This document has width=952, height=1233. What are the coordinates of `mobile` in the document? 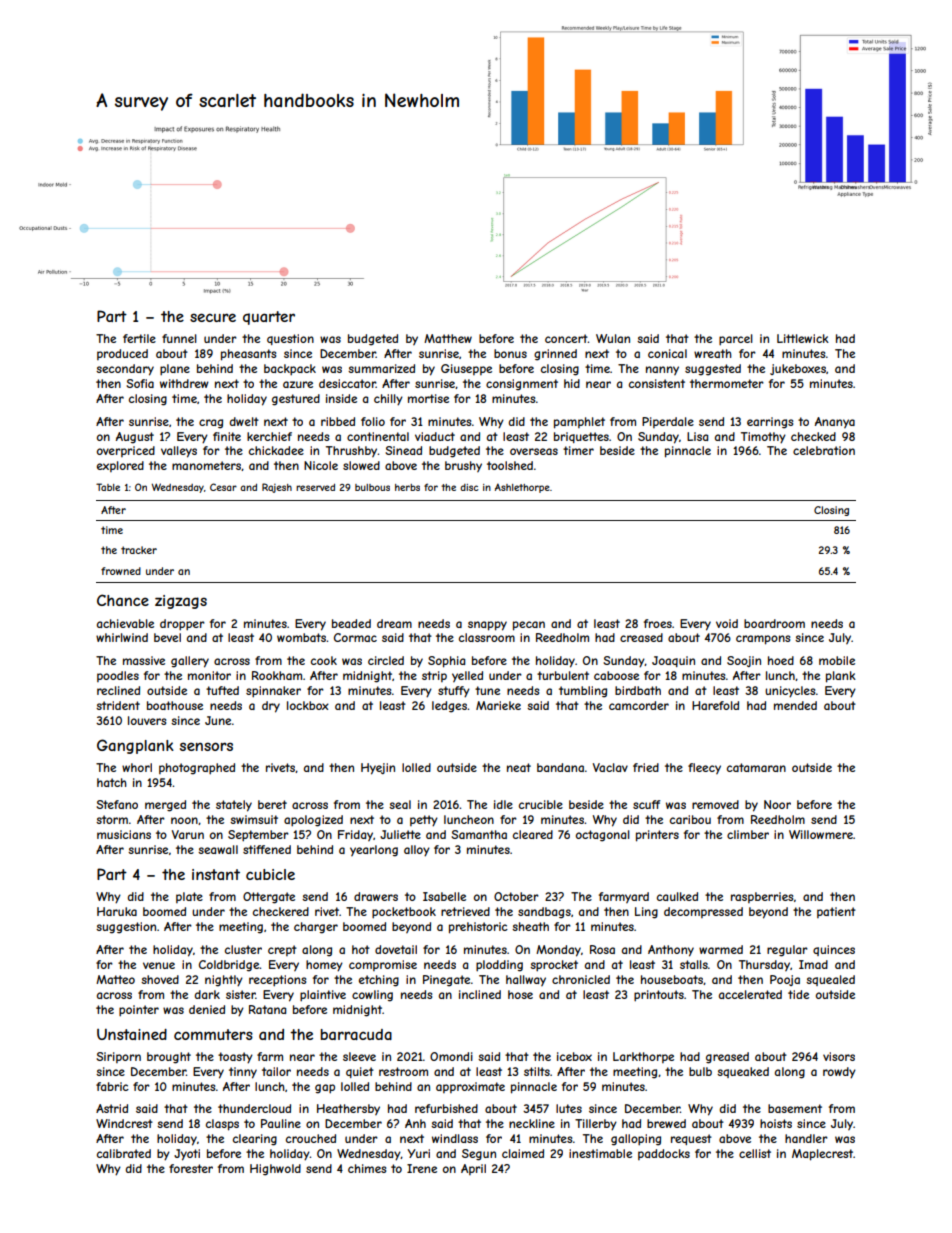 It's located at (837, 660).
